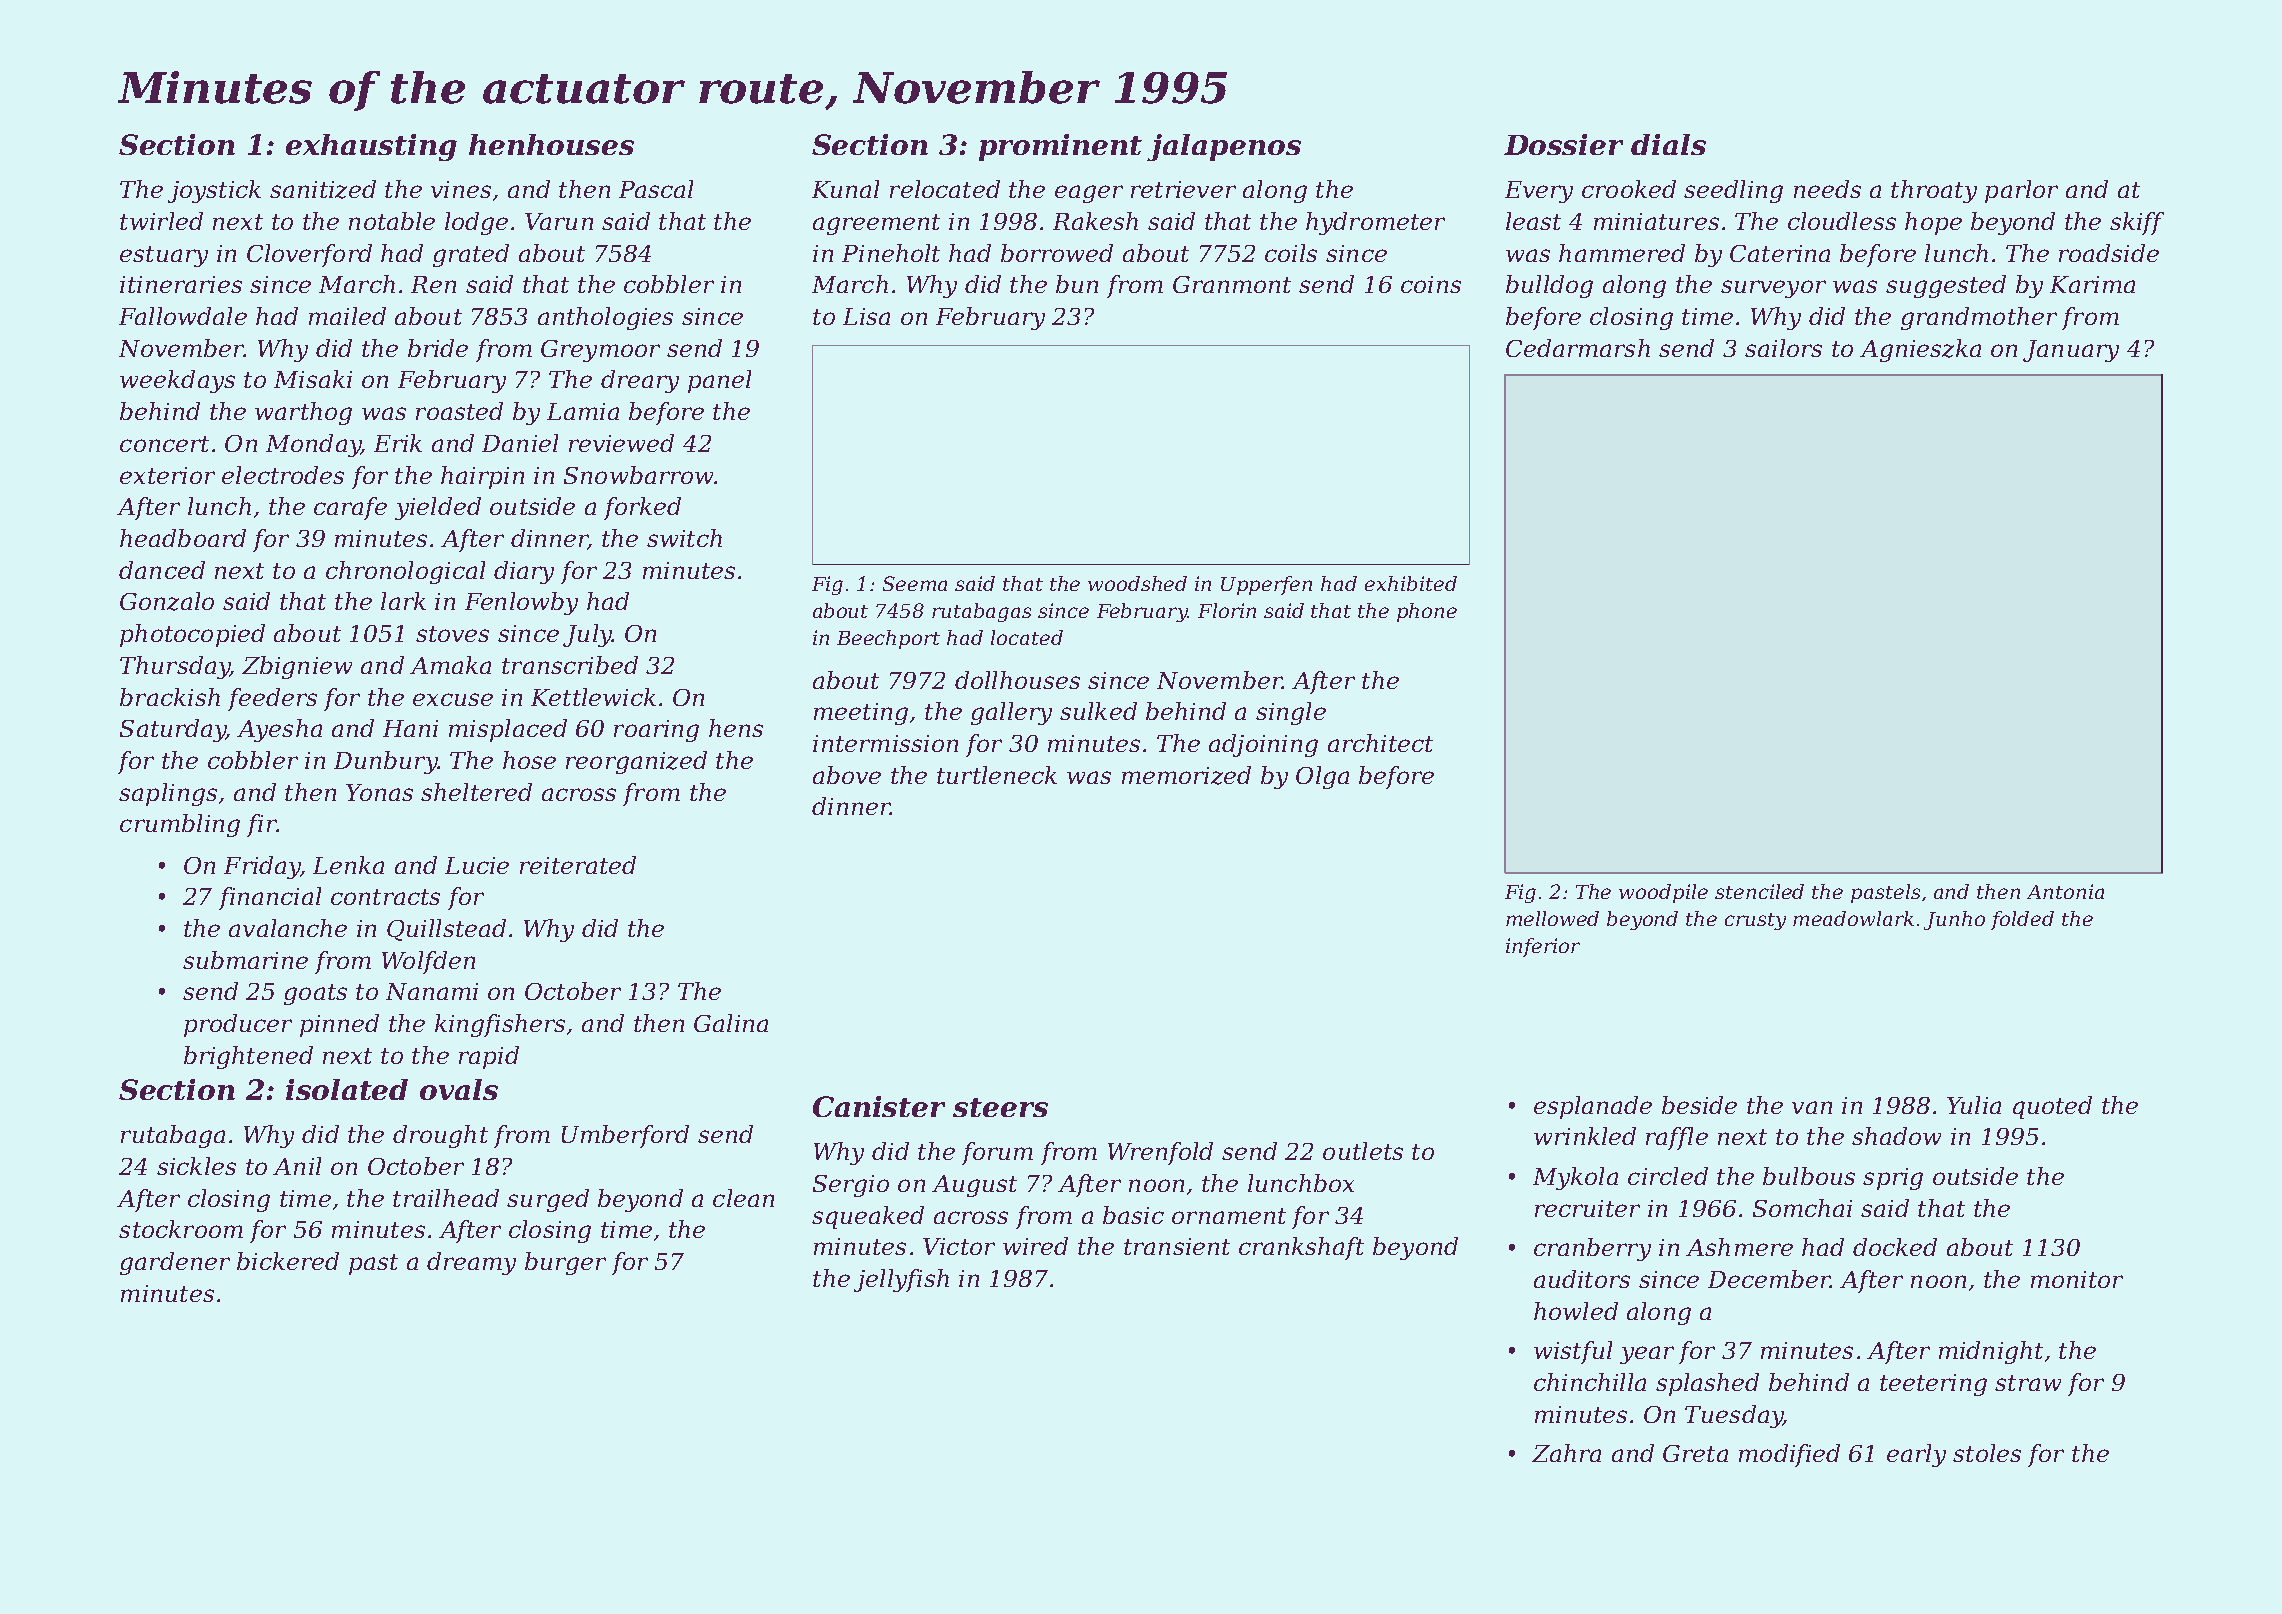 Image resolution: width=2282 pixels, height=1614 pixels. I want to click on bickered, so click(288, 1261).
